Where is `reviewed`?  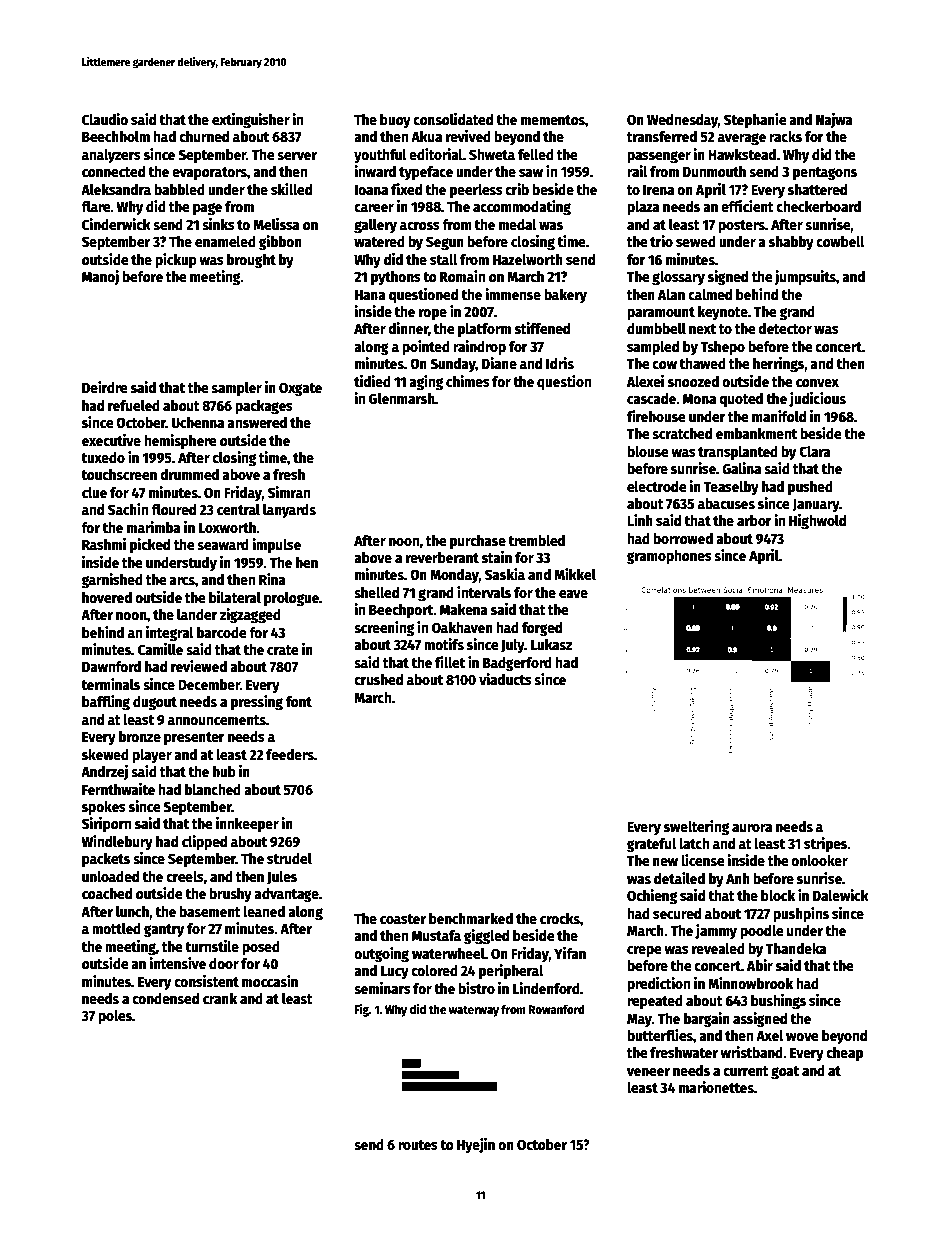
reviewed is located at coordinates (199, 666).
